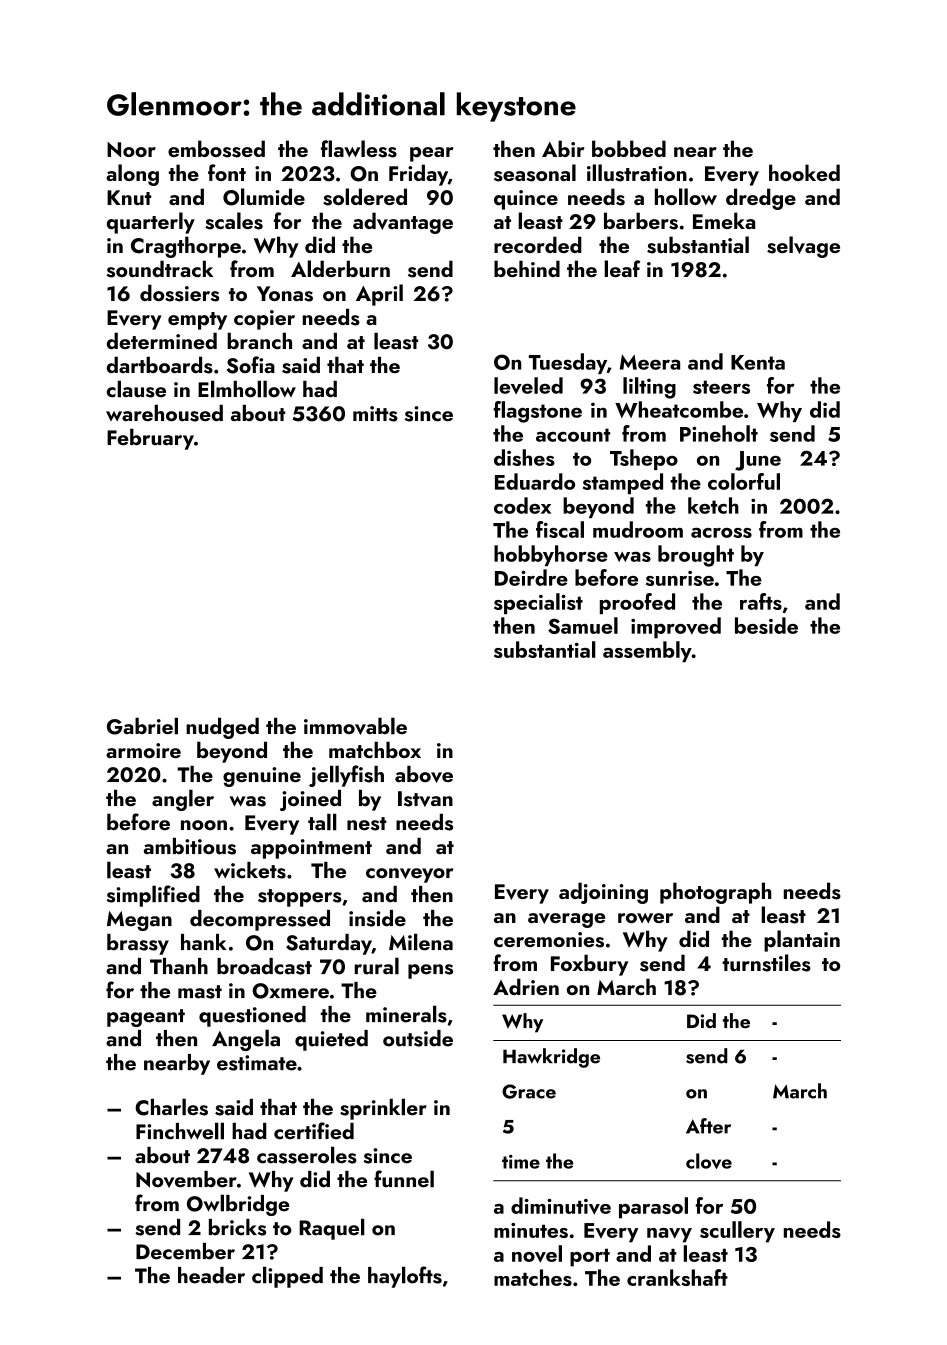 Image resolution: width=947 pixels, height=1345 pixels. What do you see at coordinates (522, 505) in the screenshot?
I see `codex` at bounding box center [522, 505].
